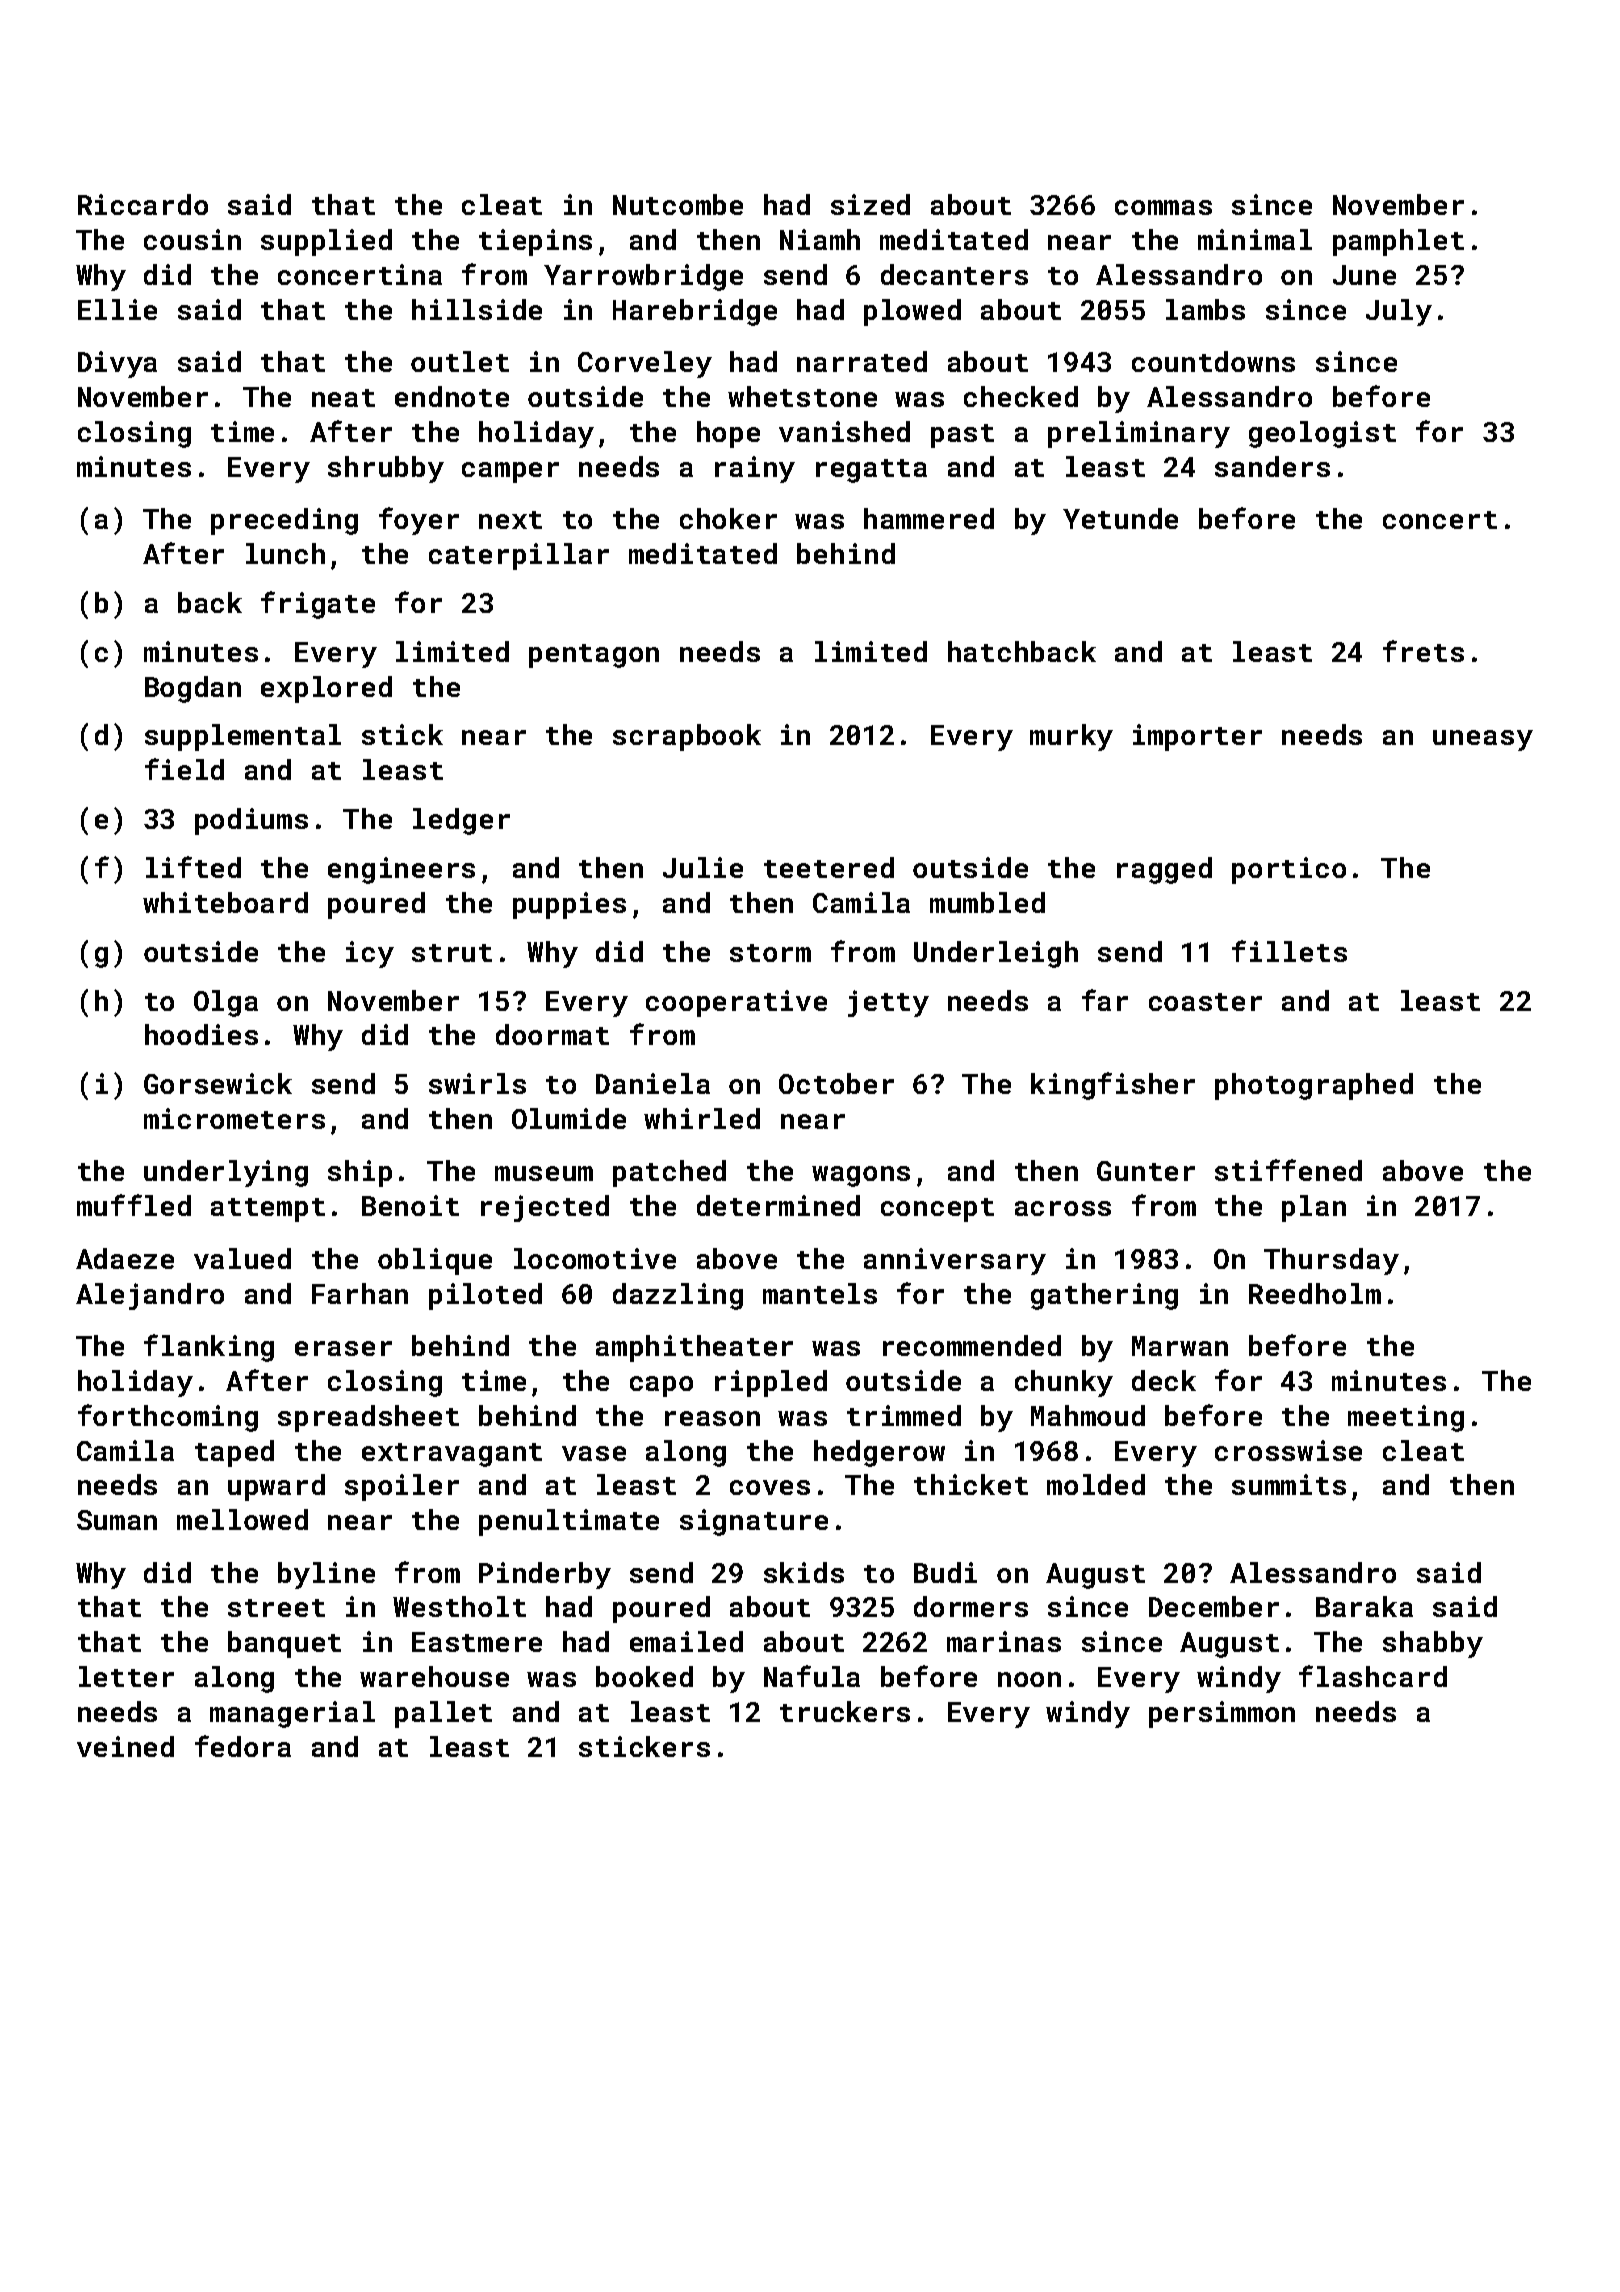 Image resolution: width=1620 pixels, height=2292 pixels. Describe the element at coordinates (678, 204) in the page. I see `Nutcombe` at that location.
